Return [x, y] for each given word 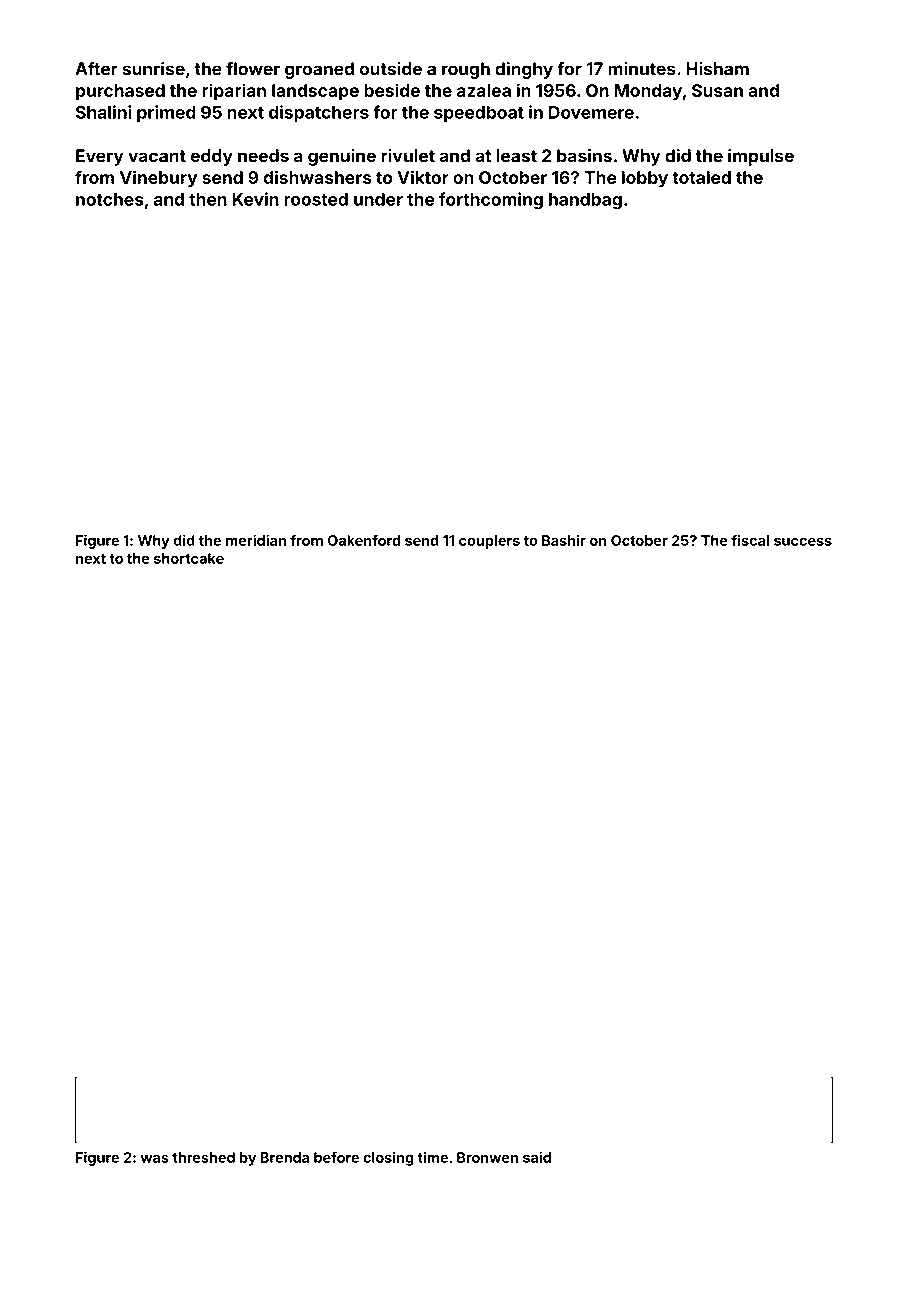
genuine [342, 157]
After [96, 69]
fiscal [750, 540]
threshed [203, 1157]
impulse [761, 157]
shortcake [189, 558]
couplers [489, 542]
